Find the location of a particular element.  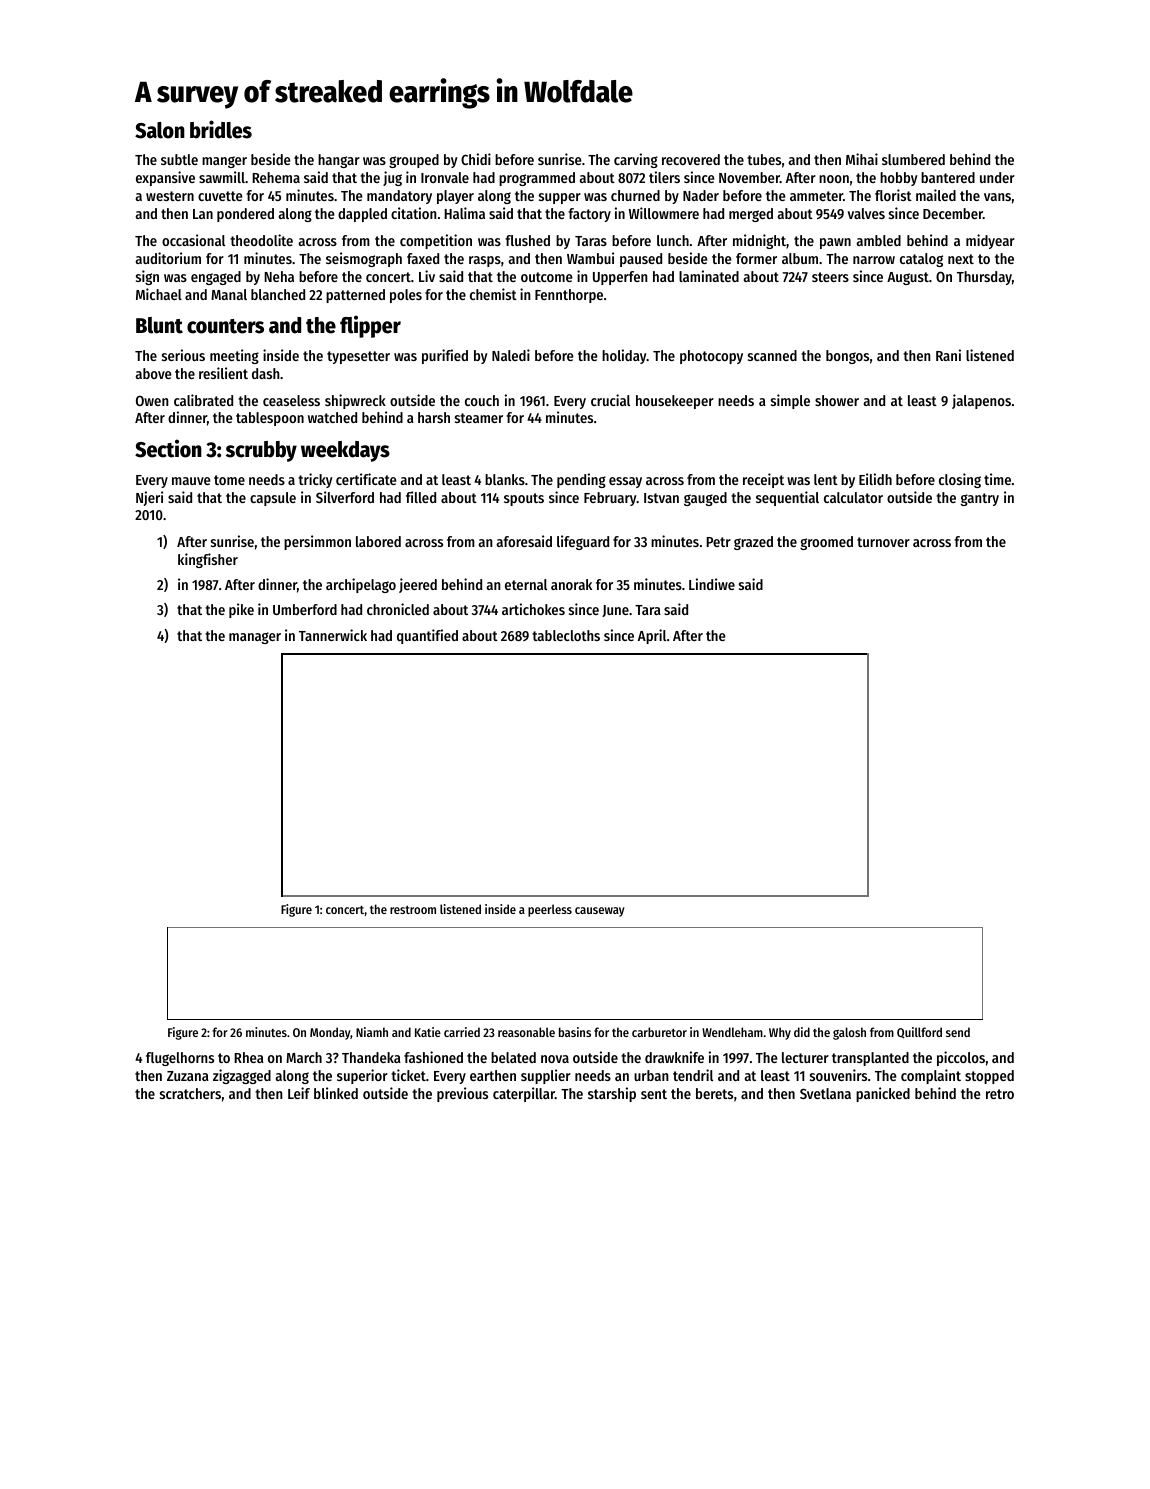

restroom is located at coordinates (413, 910).
